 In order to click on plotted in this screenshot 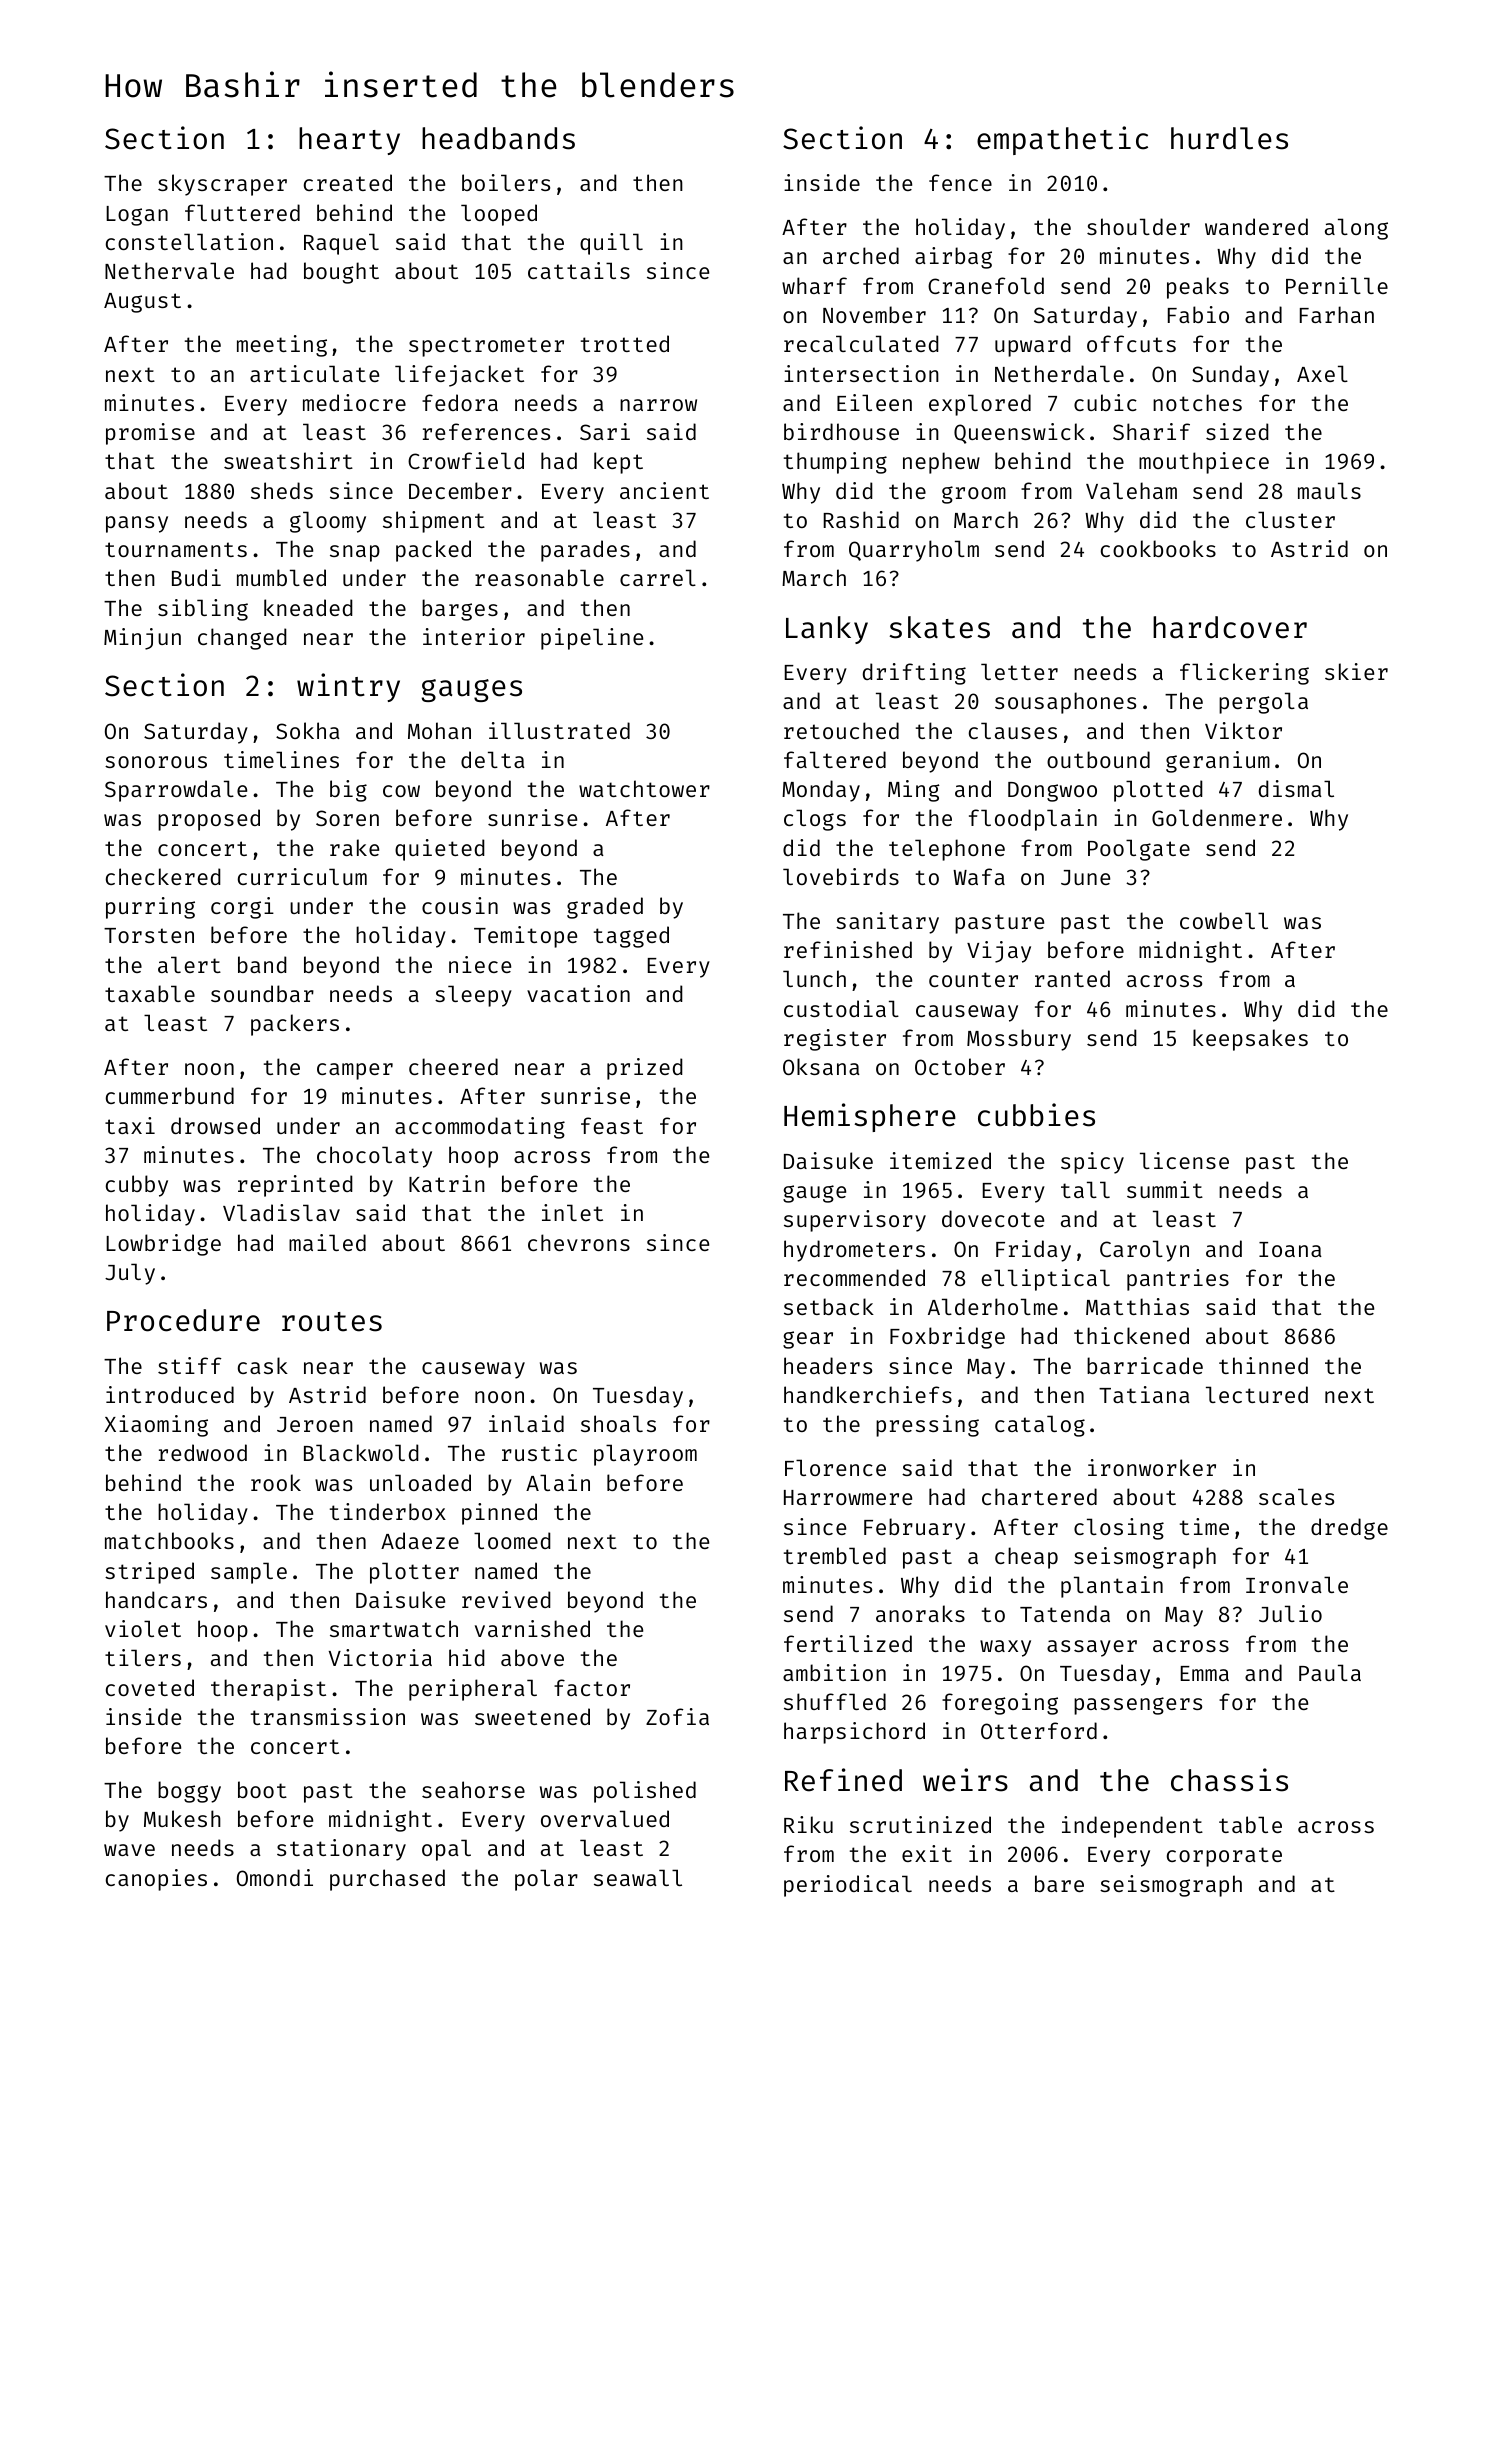, I will do `click(1158, 791)`.
